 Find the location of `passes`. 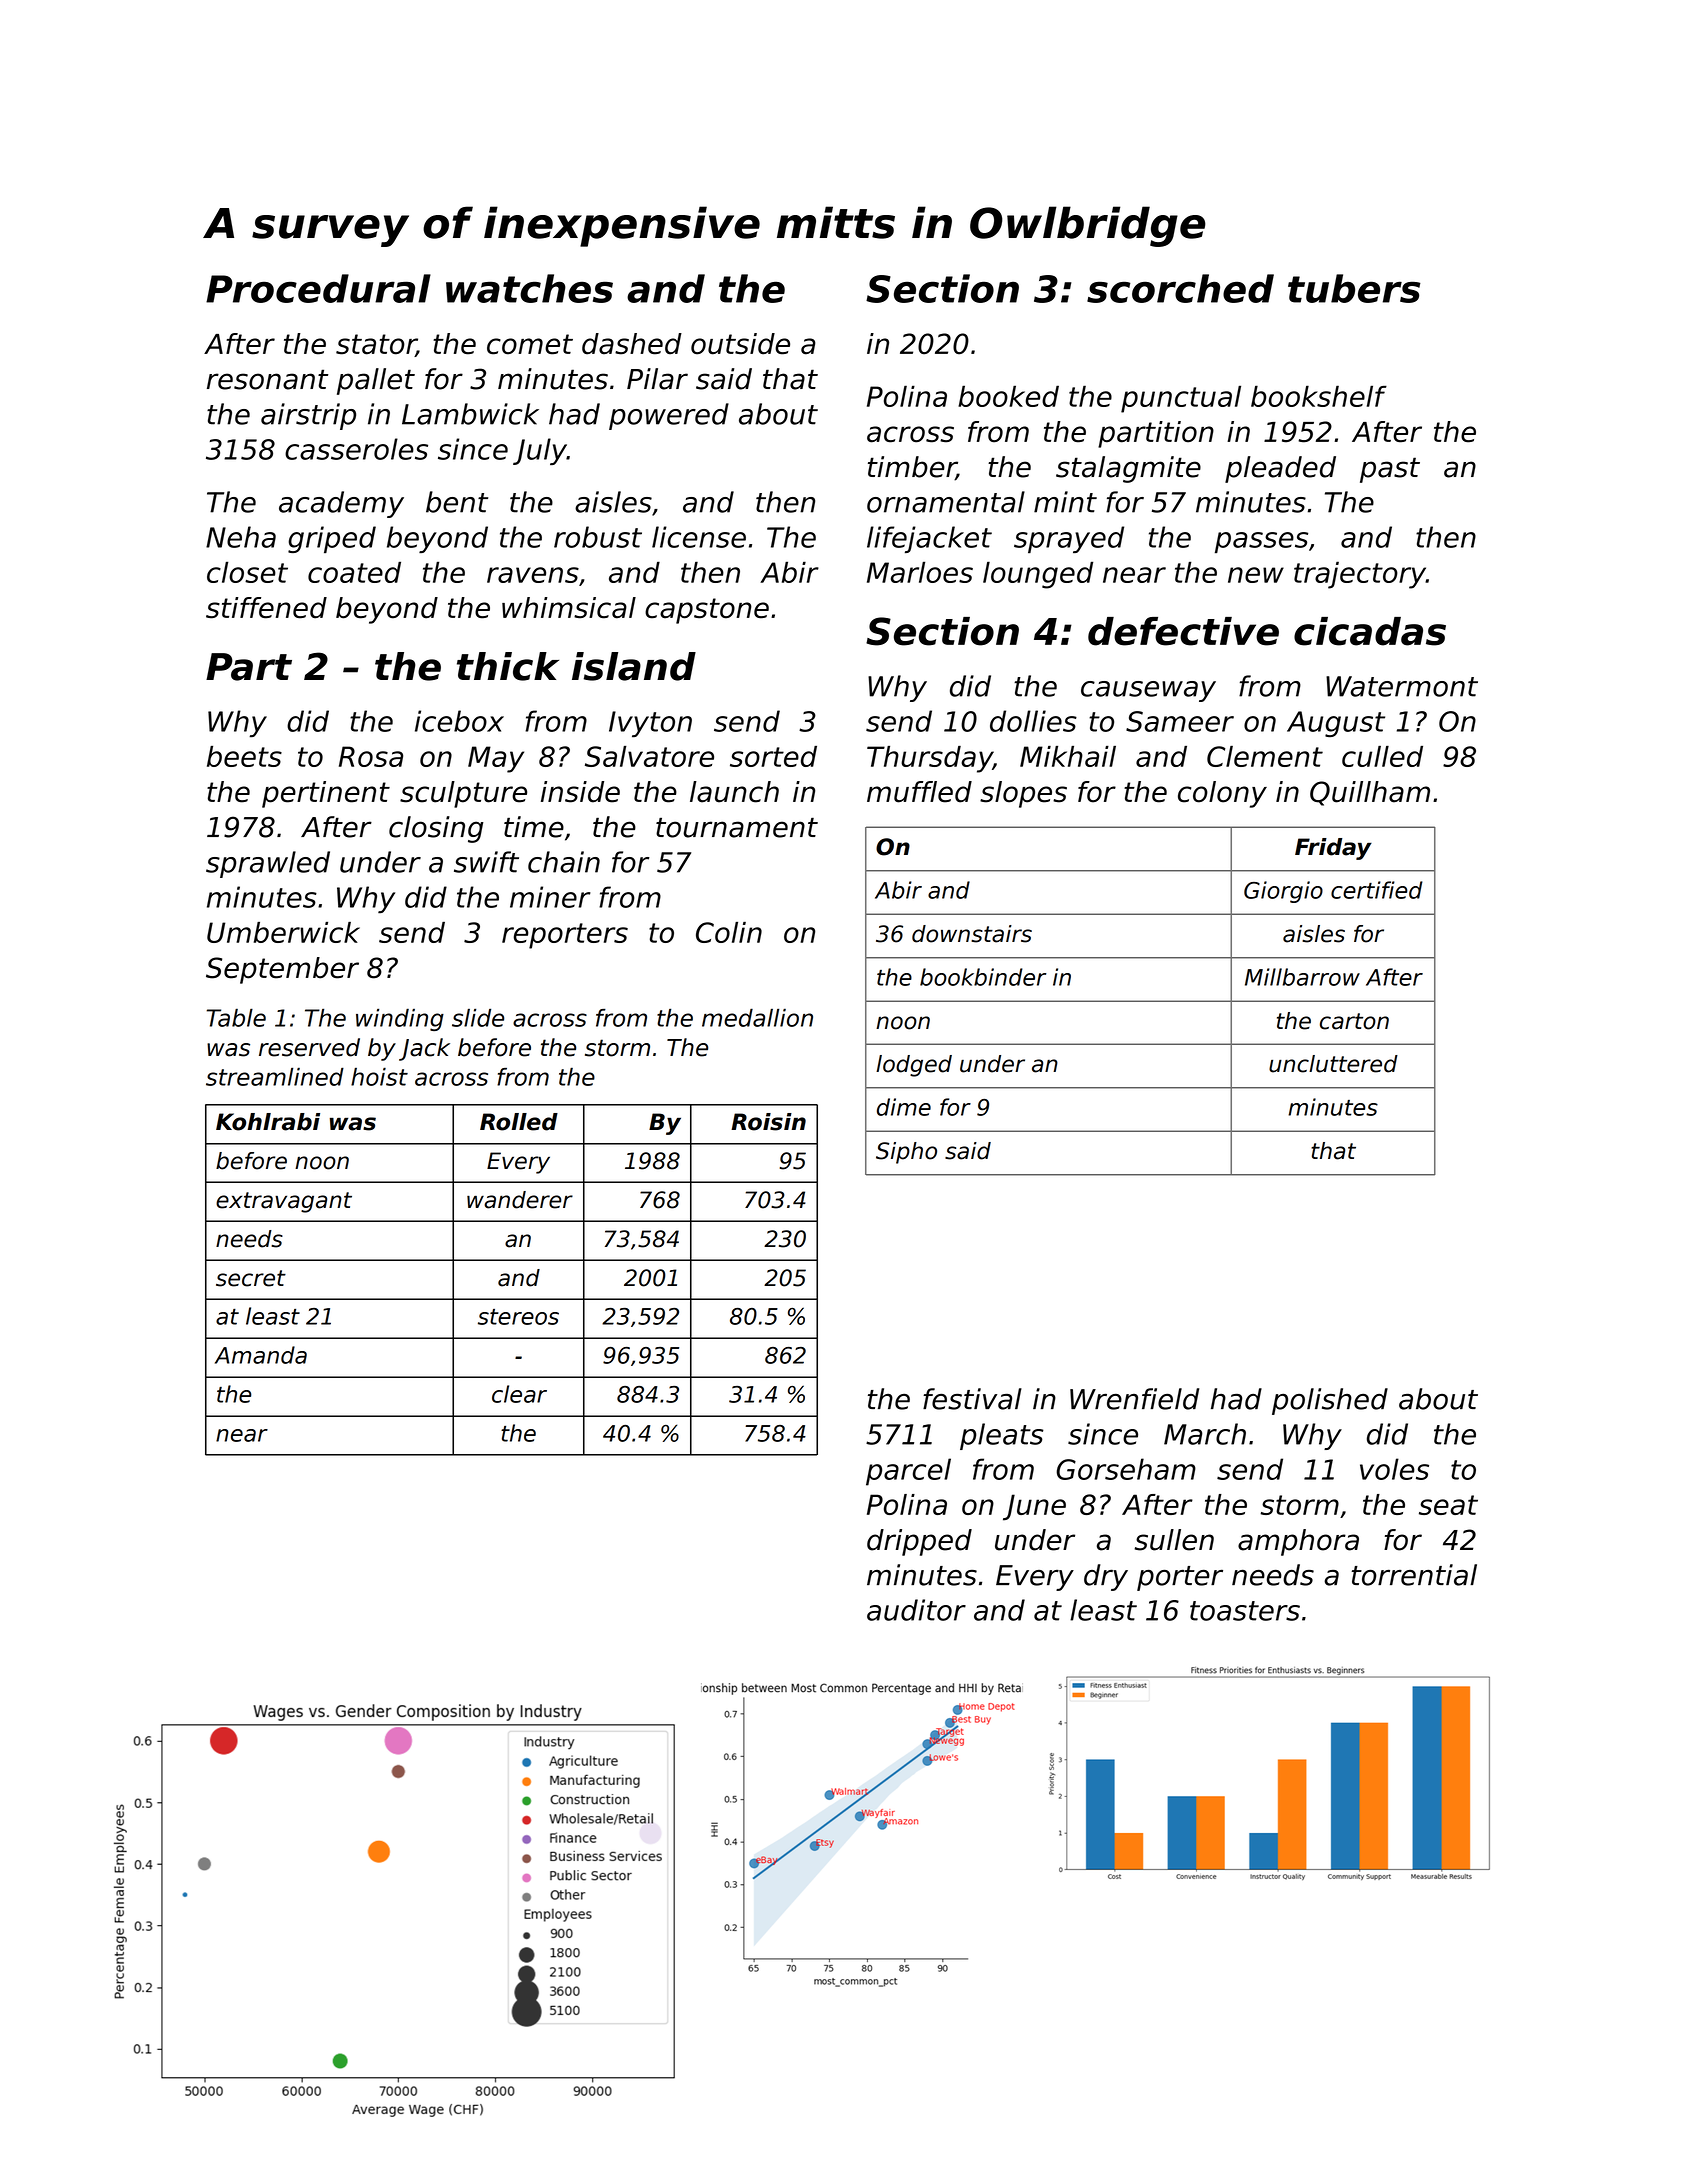

passes is located at coordinates (1261, 542).
